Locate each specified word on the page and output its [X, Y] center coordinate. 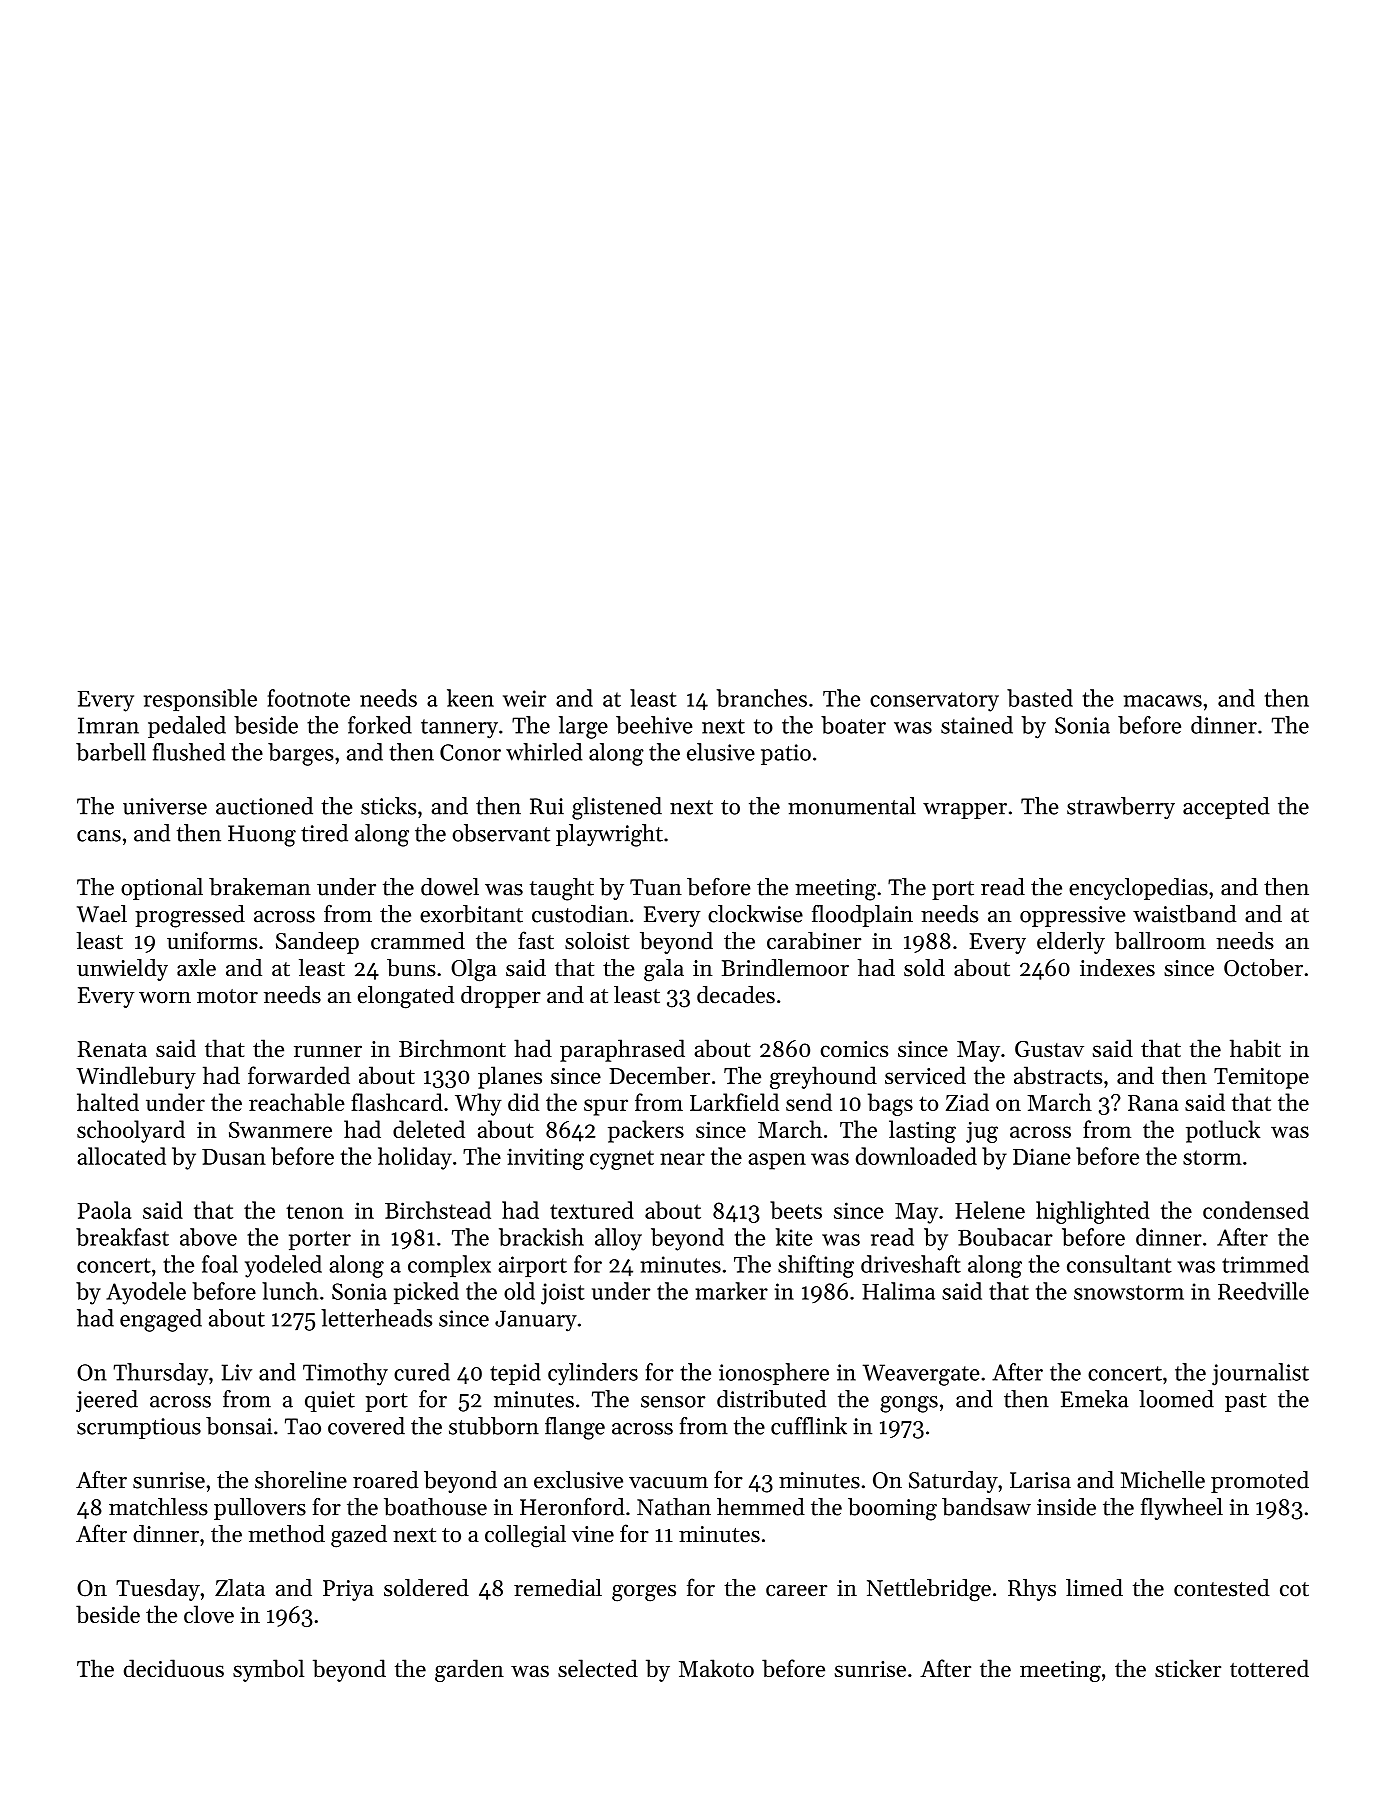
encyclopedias [1138, 889]
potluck [1223, 1131]
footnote [309, 698]
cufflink [809, 1426]
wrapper [965, 811]
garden [469, 1670]
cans [99, 836]
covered [366, 1426]
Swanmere [280, 1130]
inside [1066, 1507]
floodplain [862, 916]
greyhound [823, 1077]
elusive [721, 752]
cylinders [593, 1374]
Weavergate [921, 1375]
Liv [236, 1372]
